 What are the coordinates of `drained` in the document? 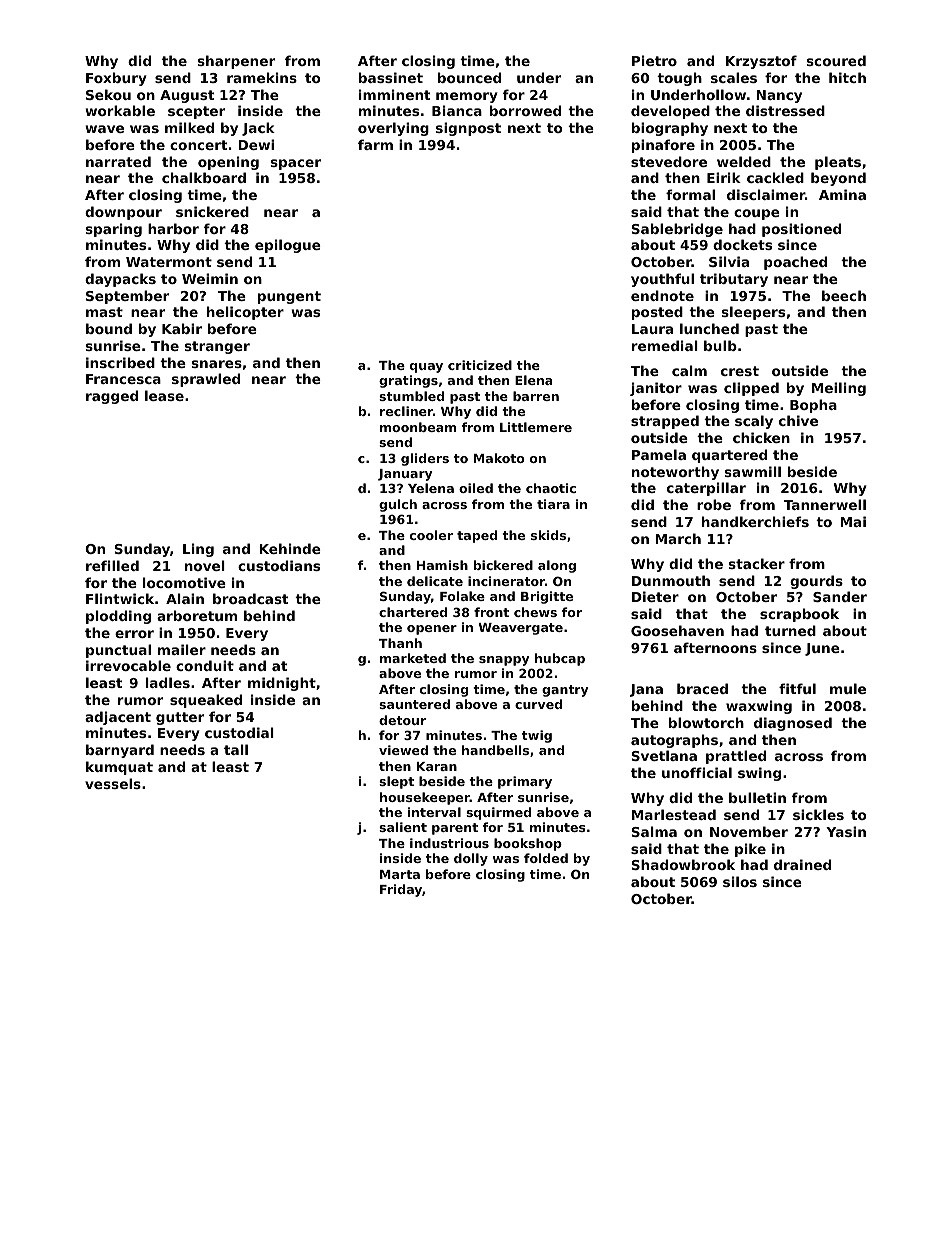 It's located at (802, 864).
